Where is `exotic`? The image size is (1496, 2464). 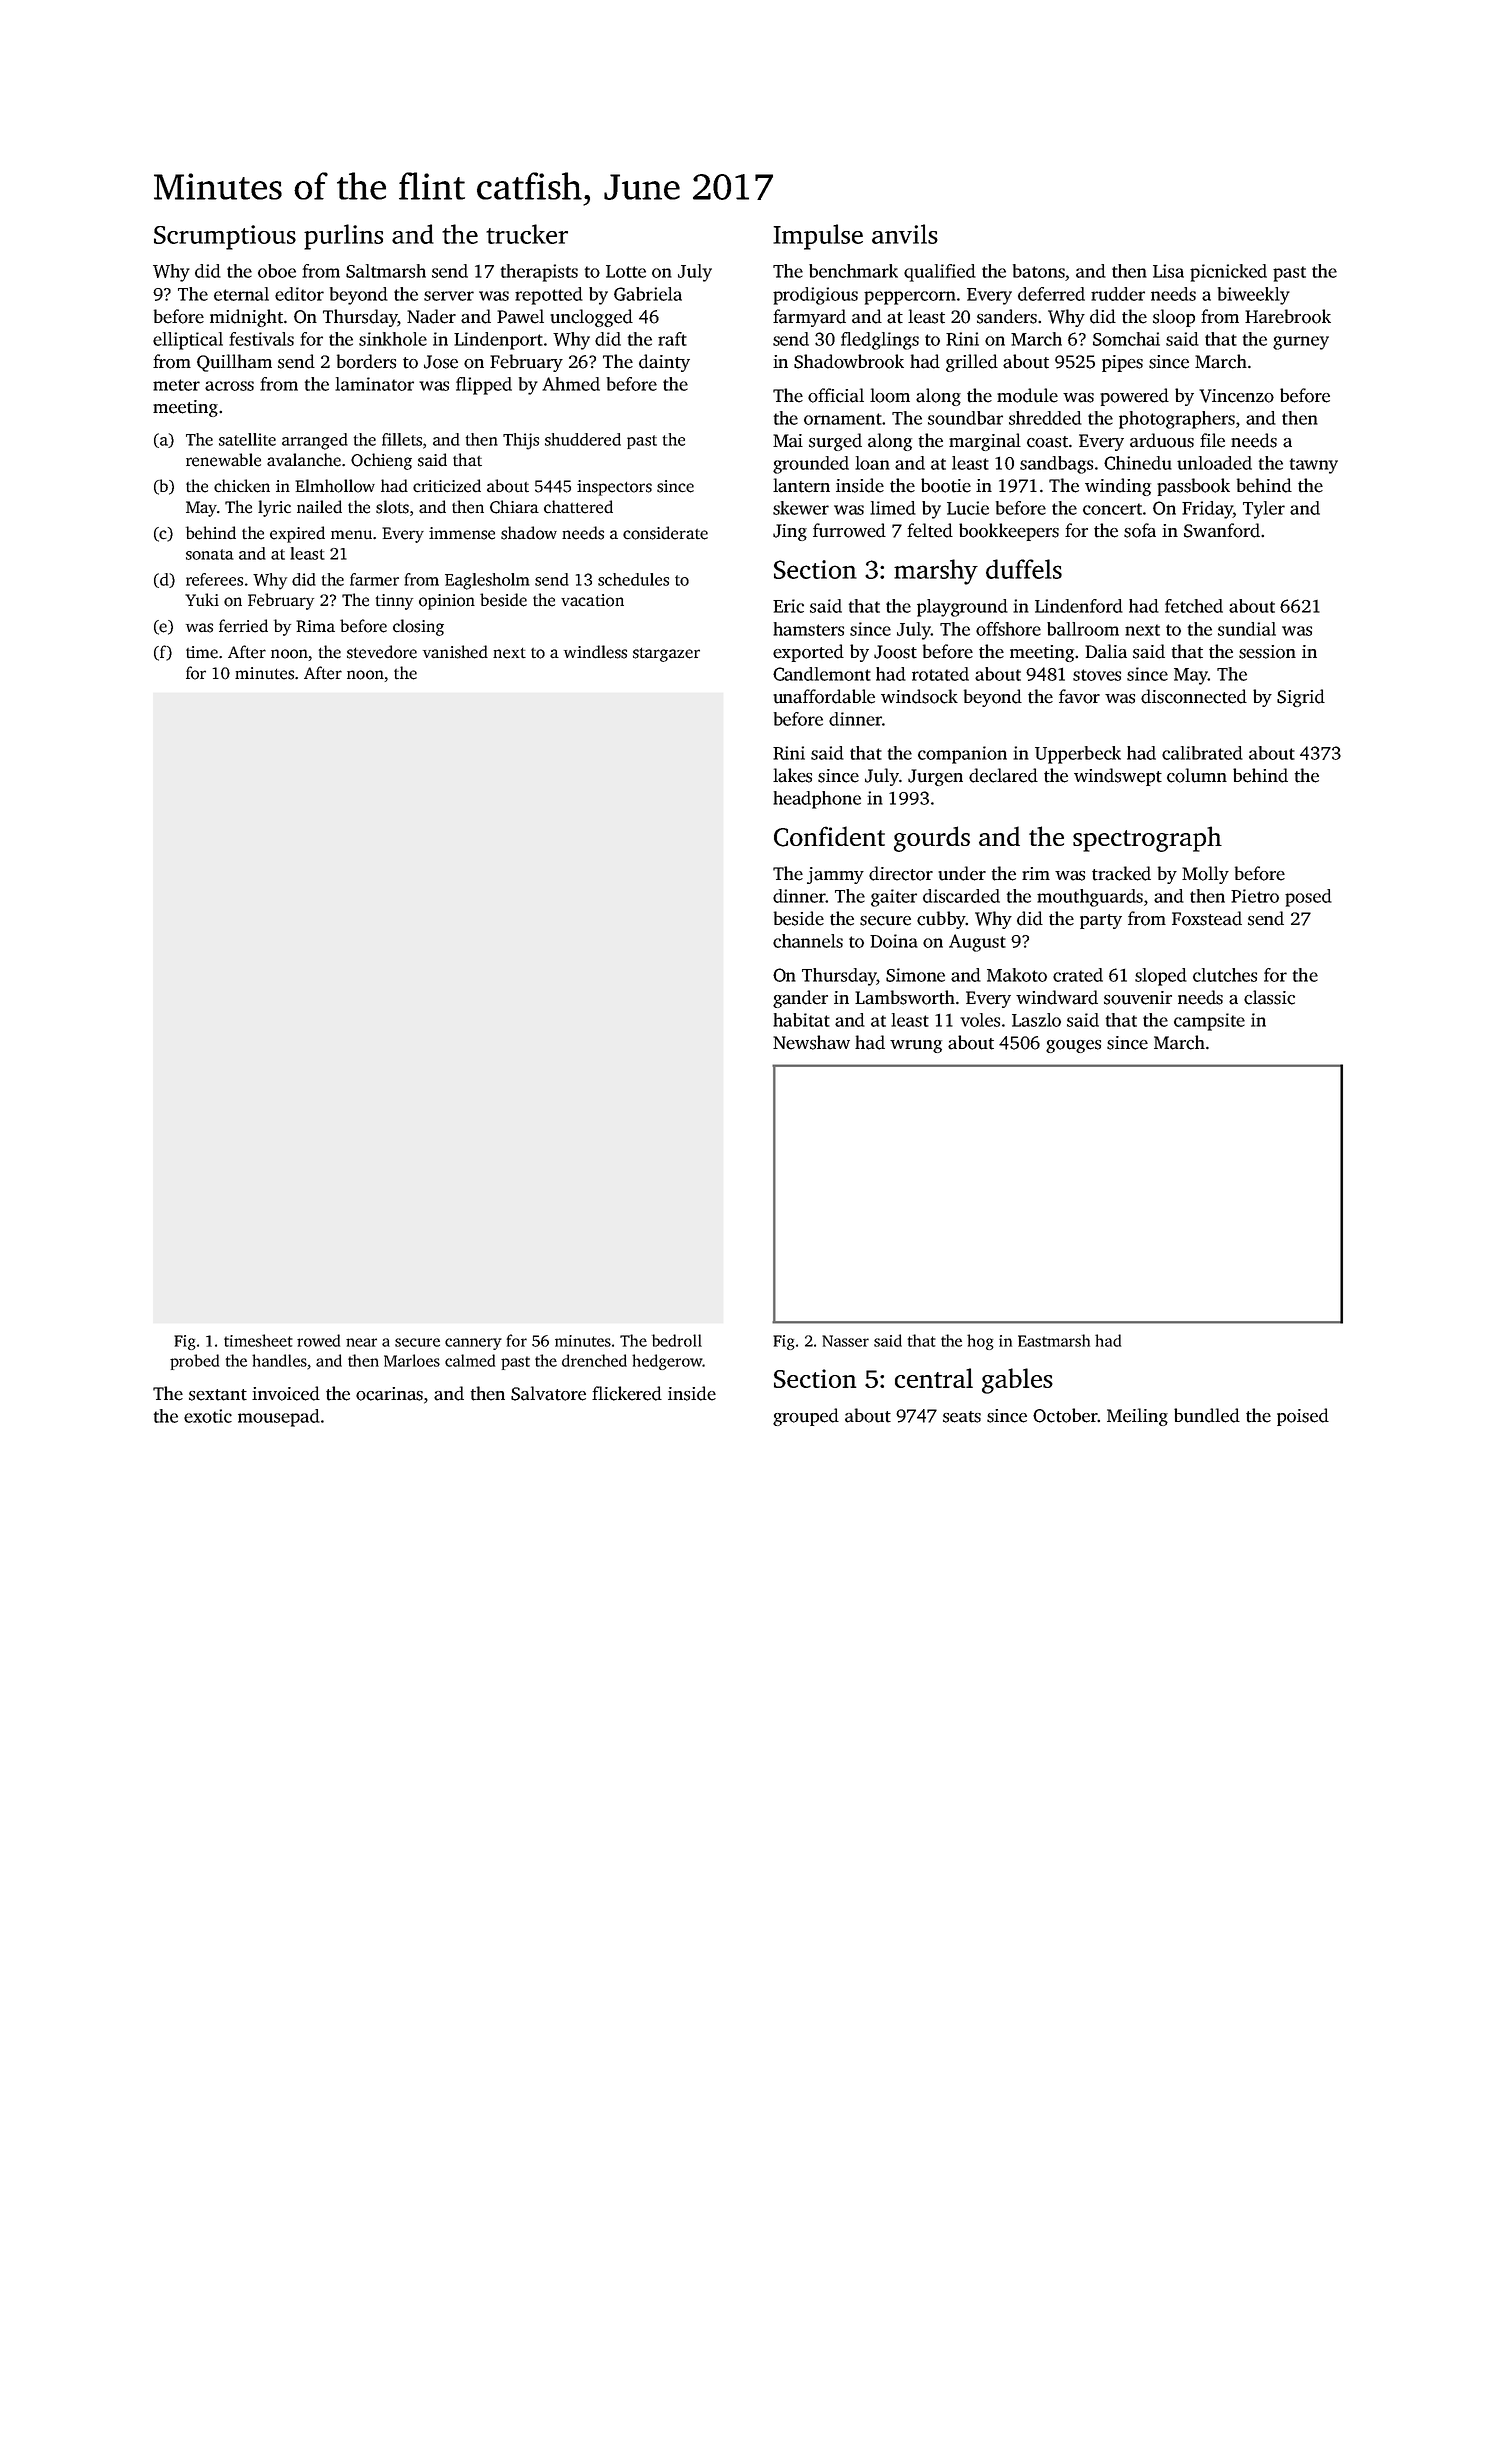 exotic is located at coordinates (208, 1416).
